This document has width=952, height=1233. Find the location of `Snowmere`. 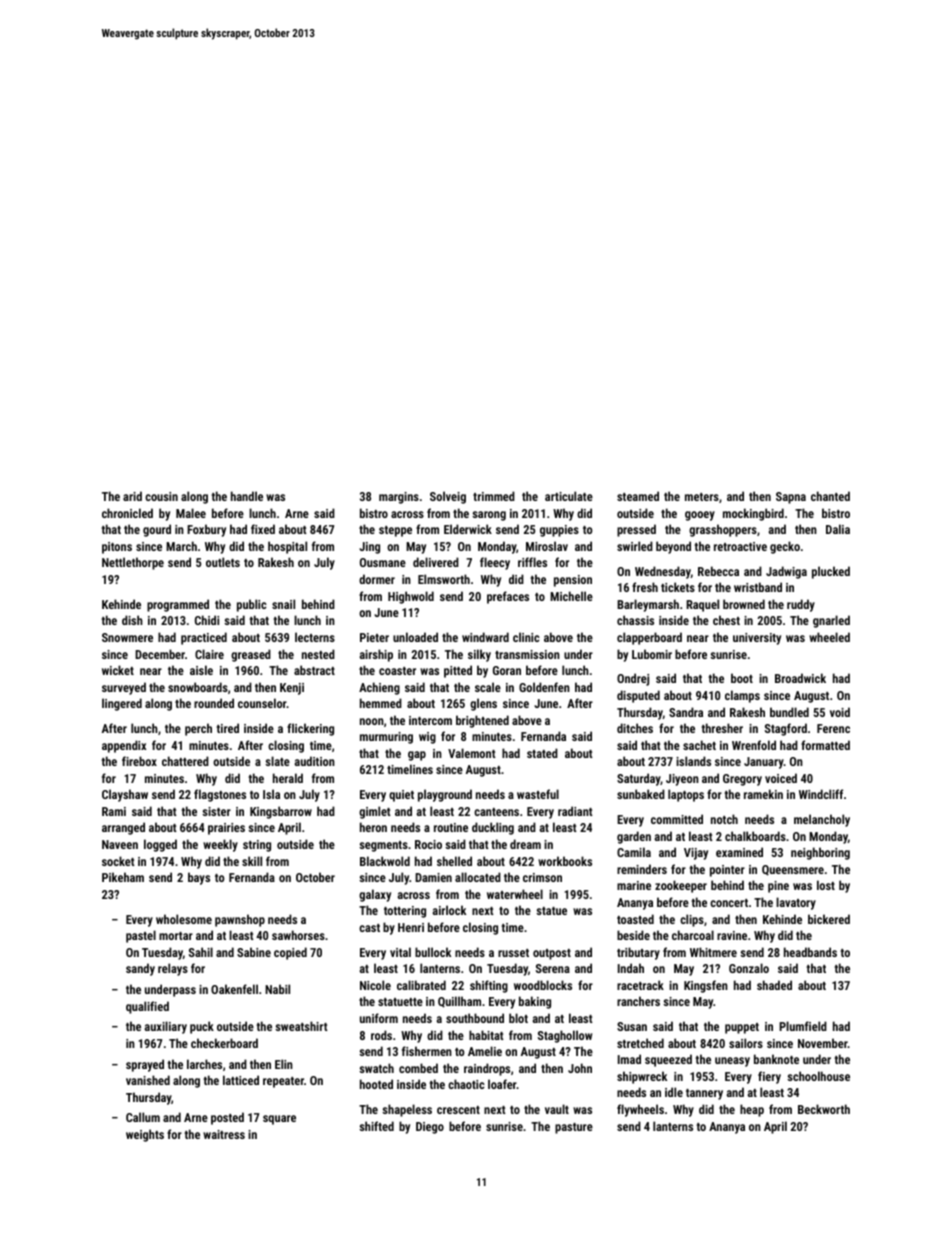

Snowmere is located at coordinates (127, 637).
